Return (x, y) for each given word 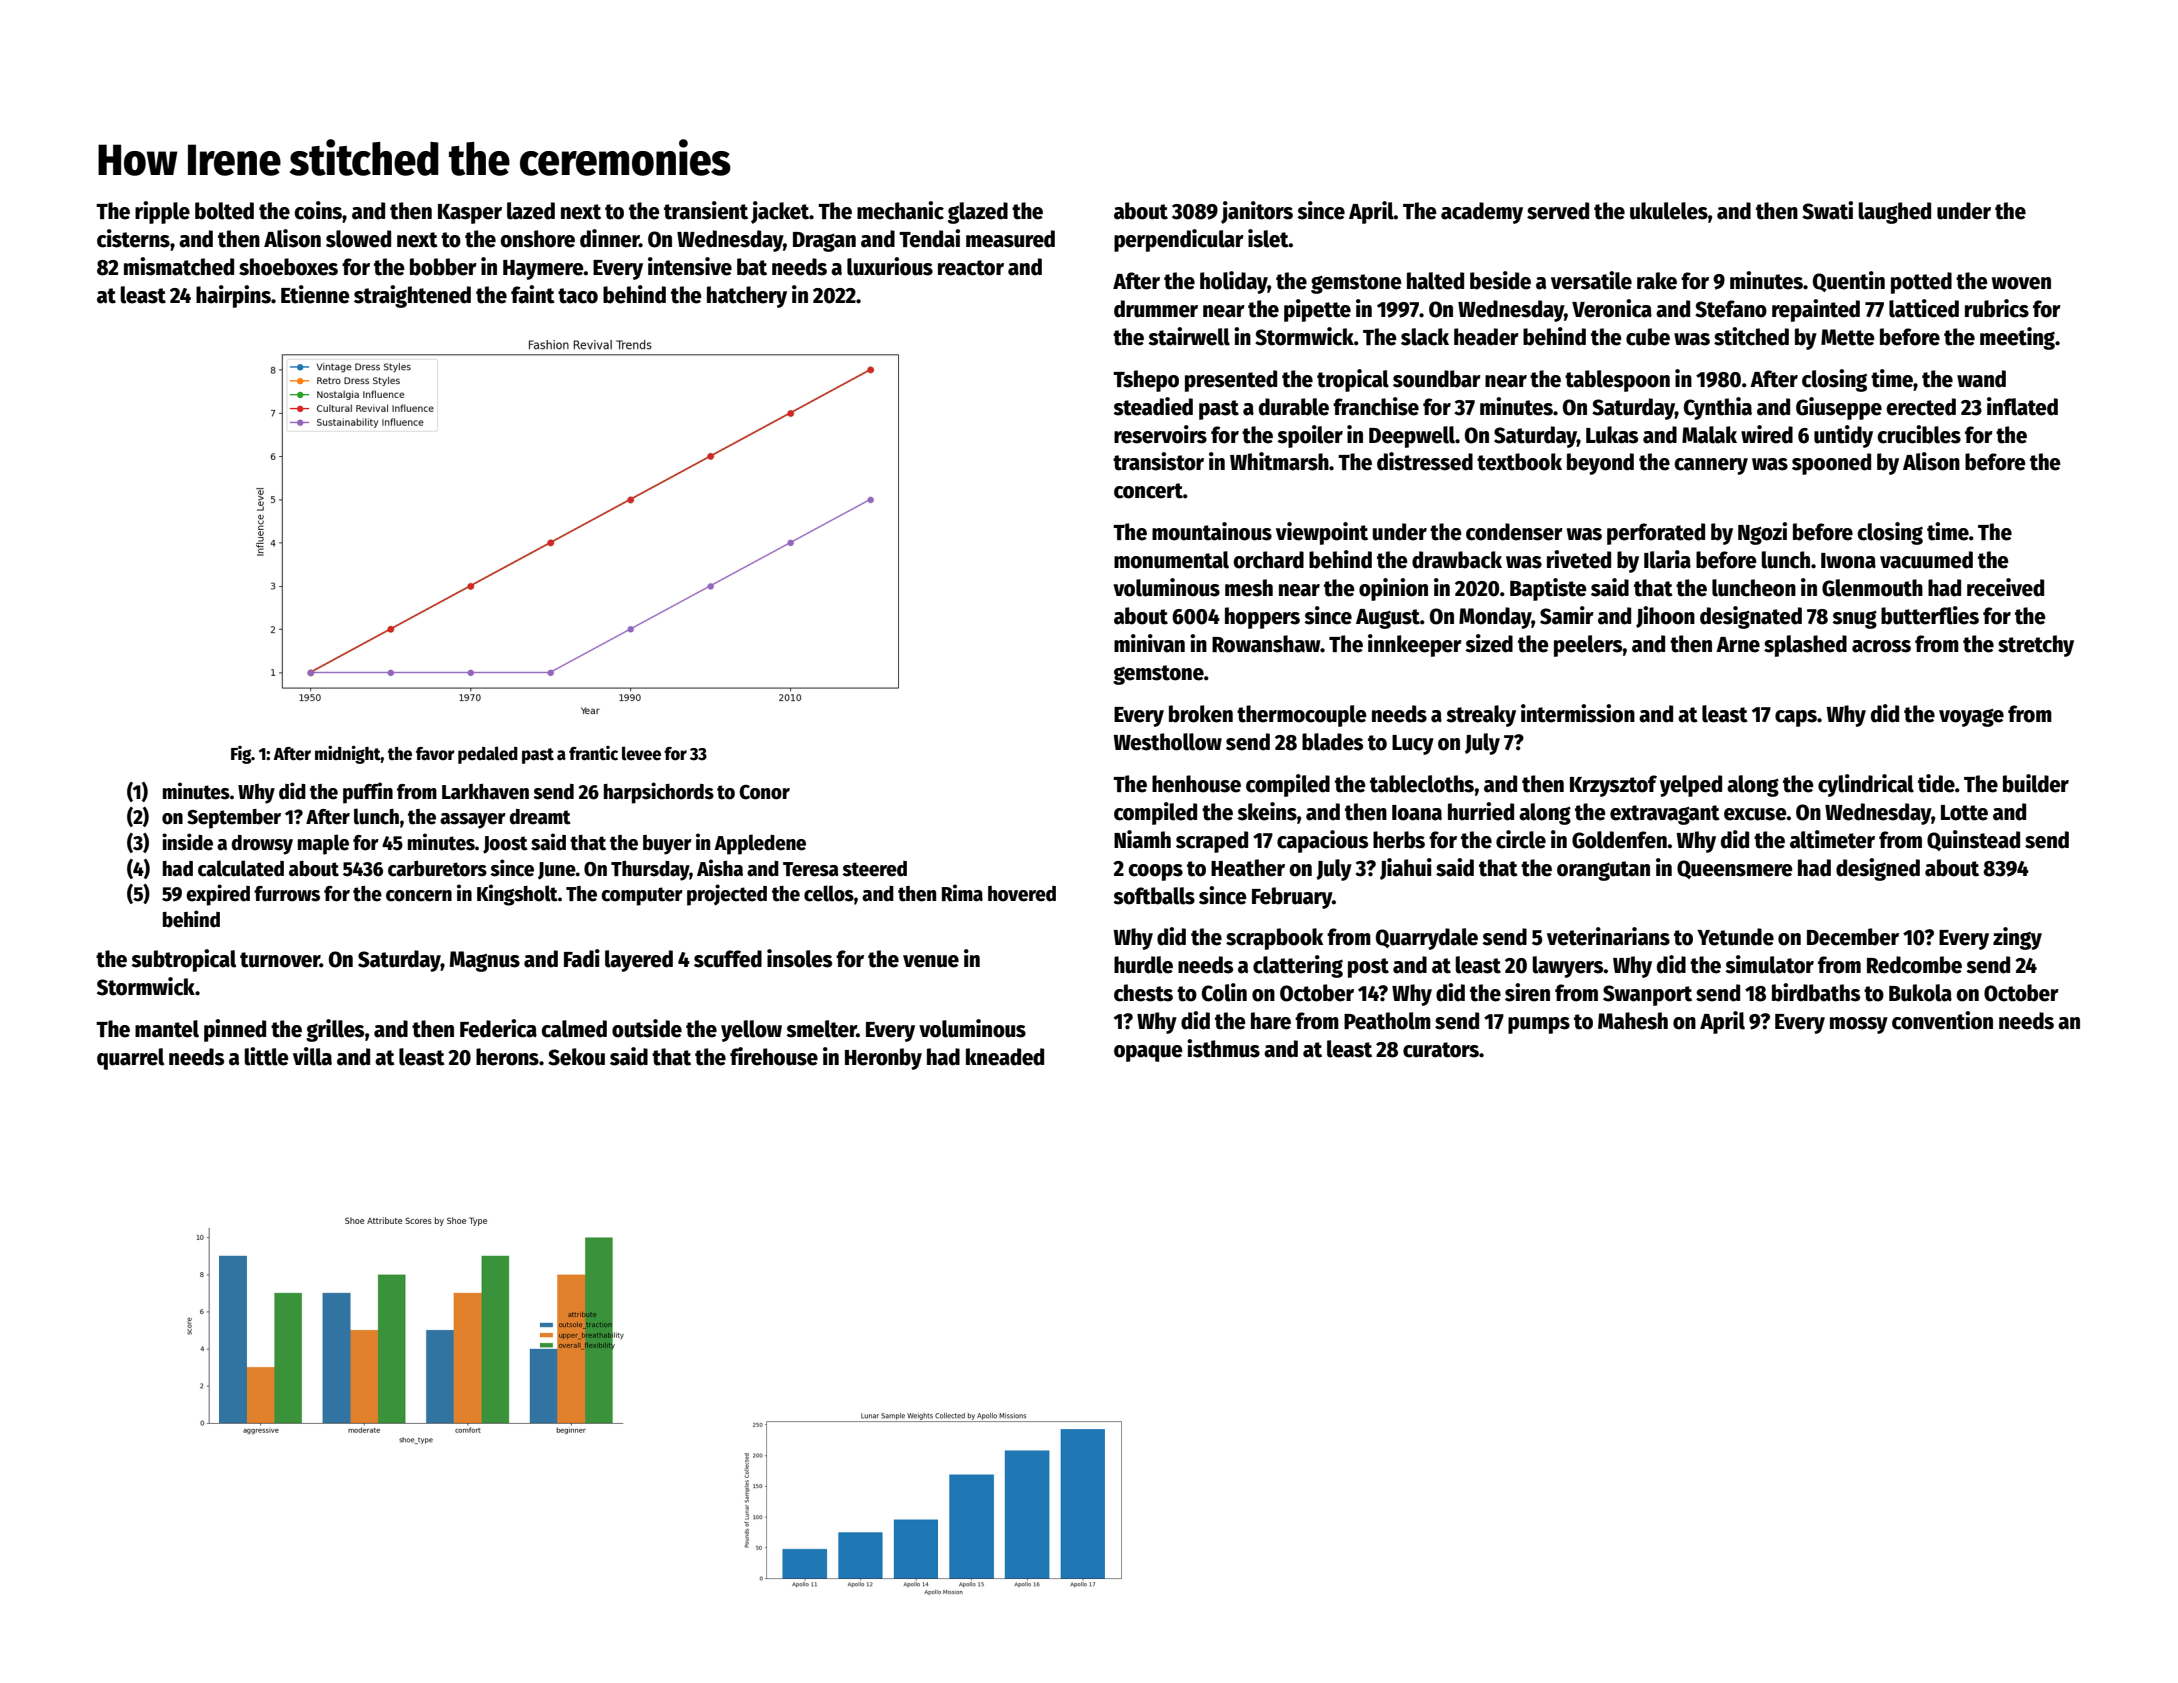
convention (1942, 1020)
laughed (1894, 213)
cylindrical (1866, 785)
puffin (368, 793)
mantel (167, 1029)
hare (1271, 1021)
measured (1010, 239)
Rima (962, 893)
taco (578, 296)
